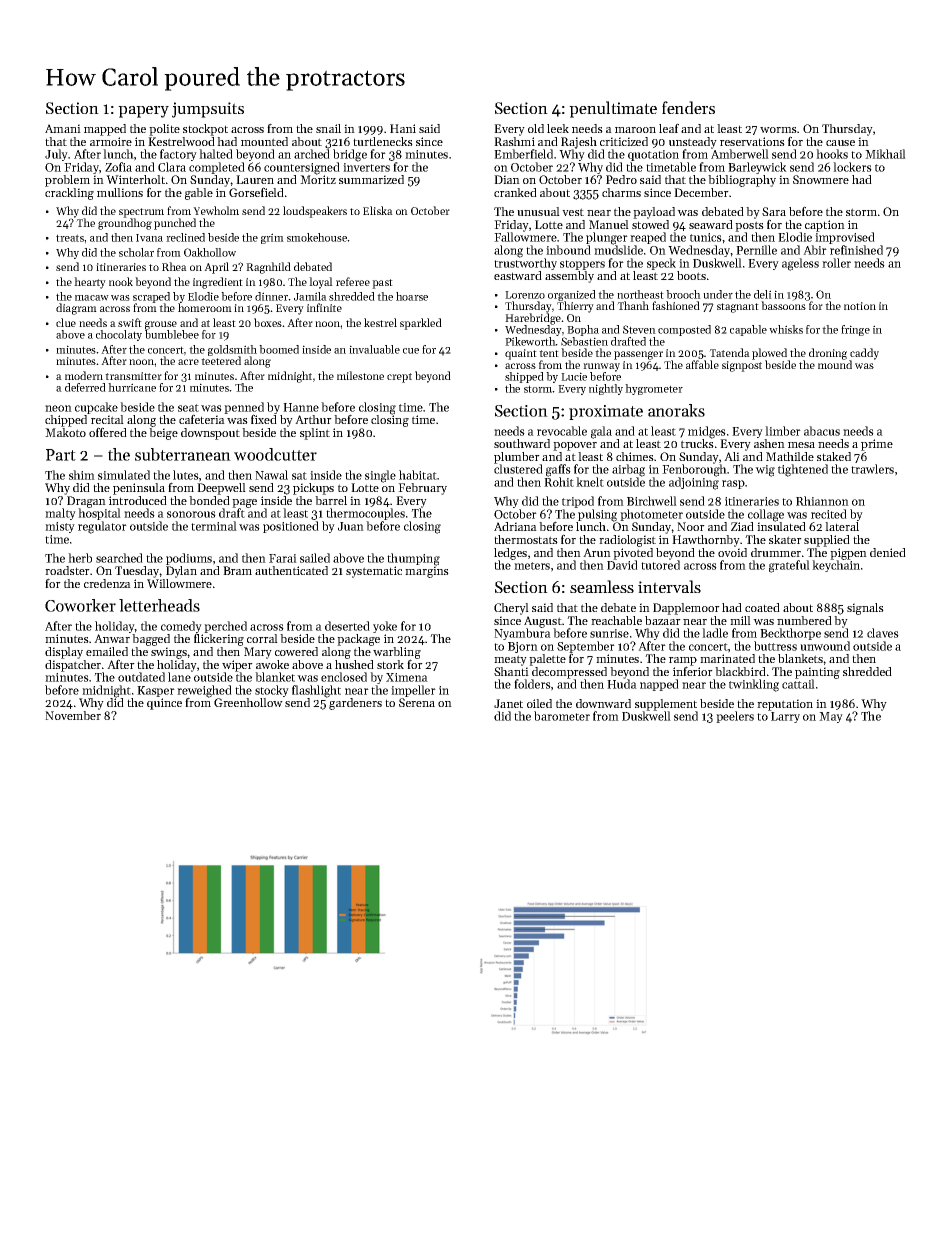  What do you see at coordinates (164, 704) in the page?
I see `quince` at bounding box center [164, 704].
